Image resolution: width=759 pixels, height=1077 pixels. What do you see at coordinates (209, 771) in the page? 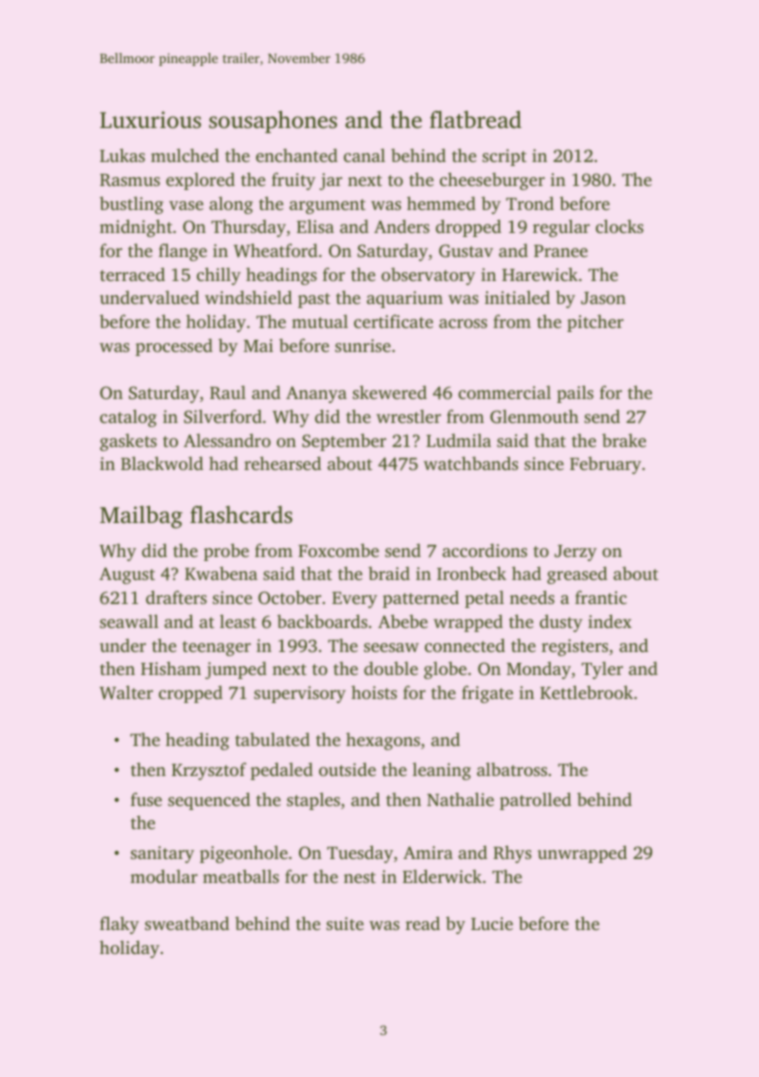
I see `Krzysztof` at bounding box center [209, 771].
